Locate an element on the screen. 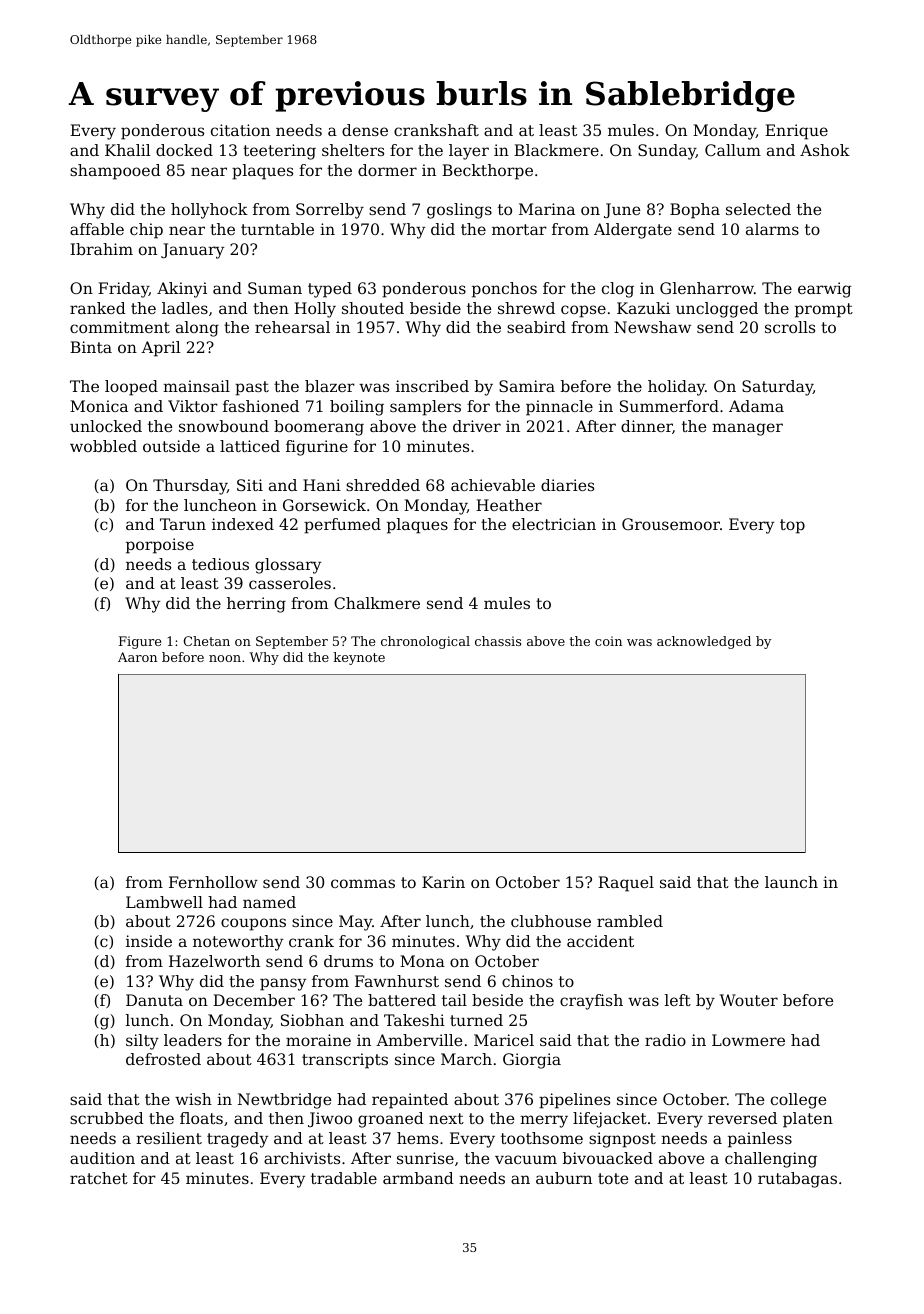 The height and width of the screenshot is (1314, 924). docked is located at coordinates (184, 150).
